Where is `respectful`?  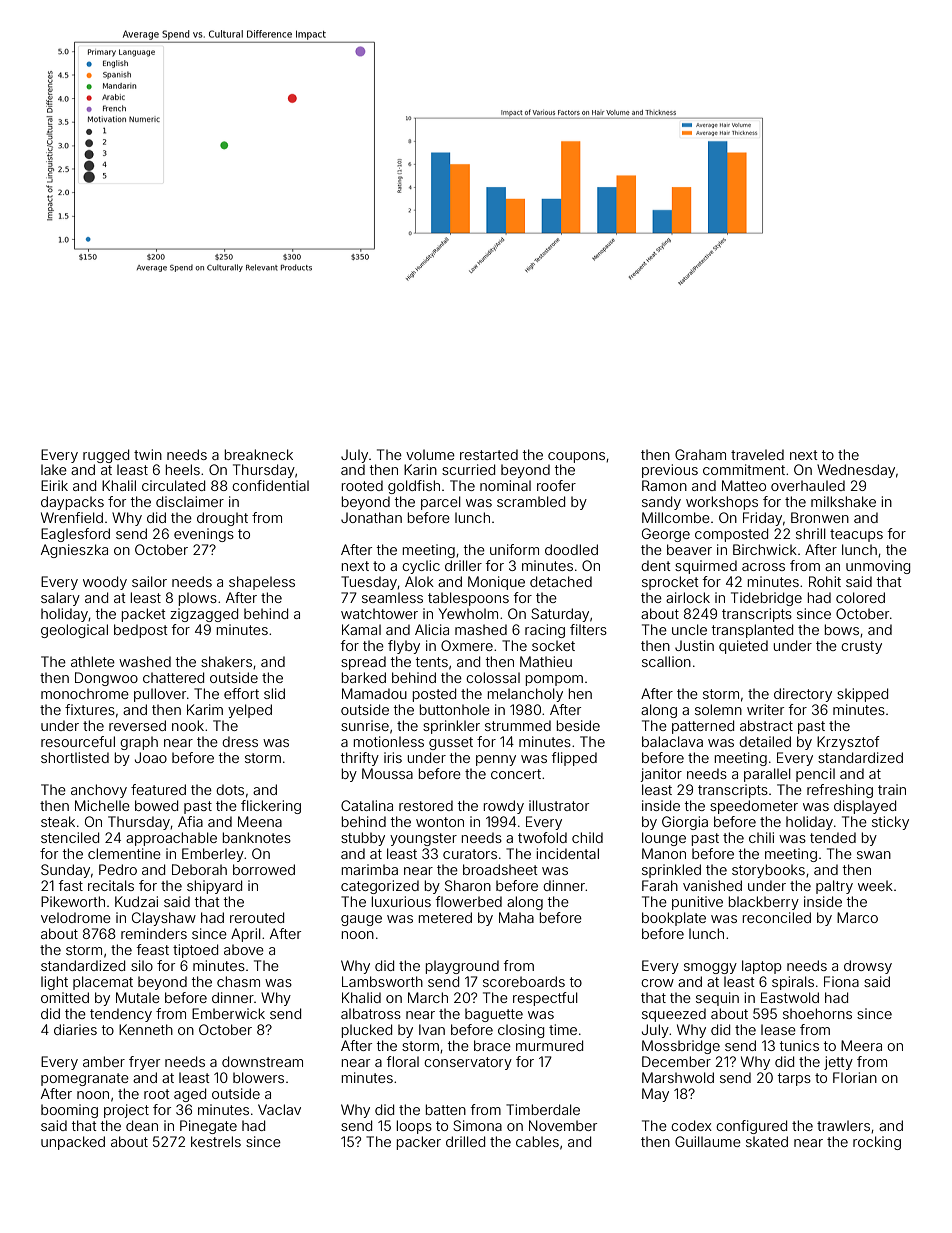 respectful is located at coordinates (545, 999).
